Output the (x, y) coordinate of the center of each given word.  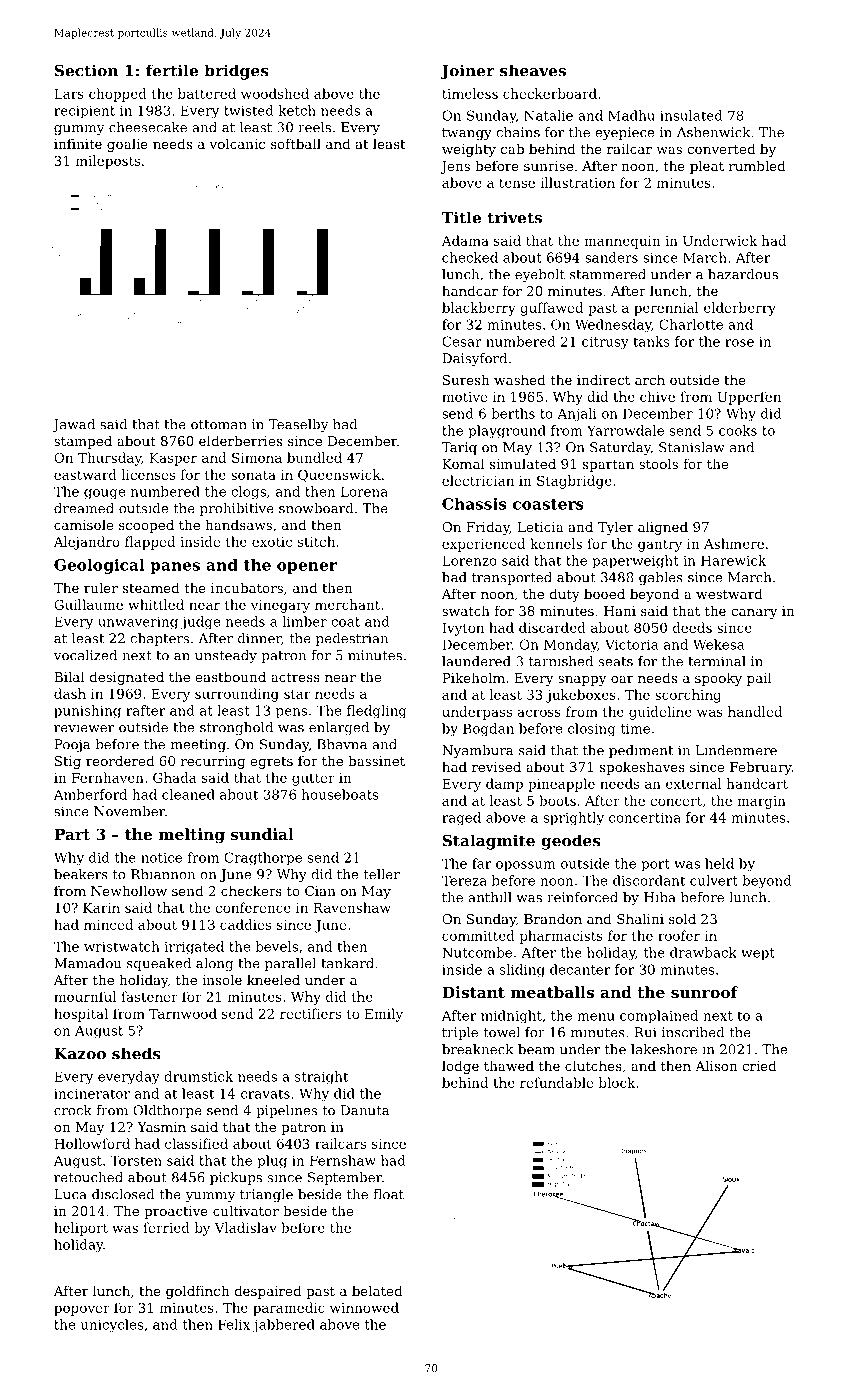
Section (86, 70)
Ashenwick (713, 132)
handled (755, 711)
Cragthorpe (263, 859)
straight (321, 1078)
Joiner (467, 72)
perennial (666, 309)
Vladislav (246, 1227)
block (616, 1082)
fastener (149, 996)
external (694, 783)
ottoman (219, 425)
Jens (455, 167)
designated (126, 678)
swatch (466, 610)
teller (381, 874)
